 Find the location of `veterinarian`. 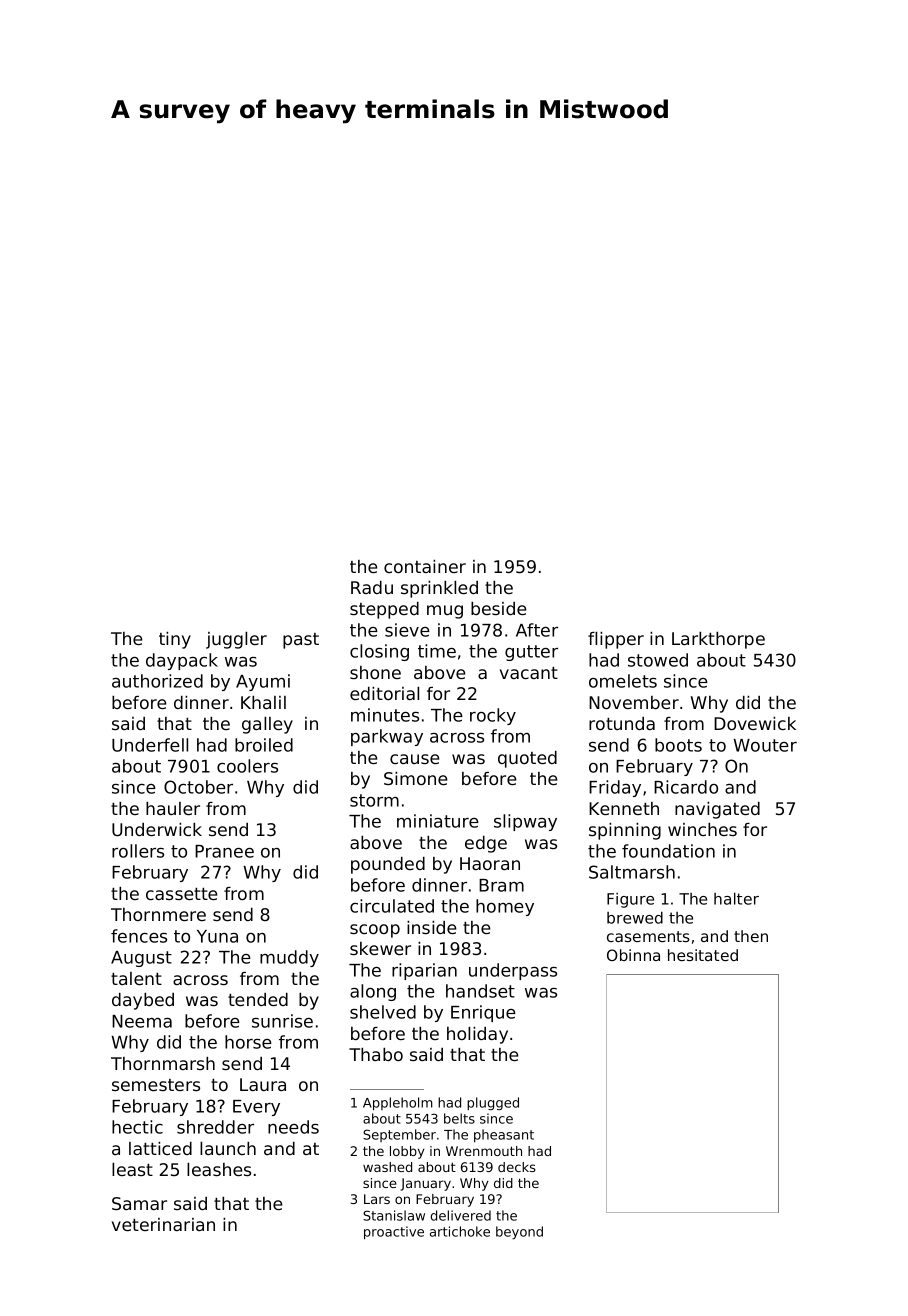

veterinarian is located at coordinates (163, 1224).
